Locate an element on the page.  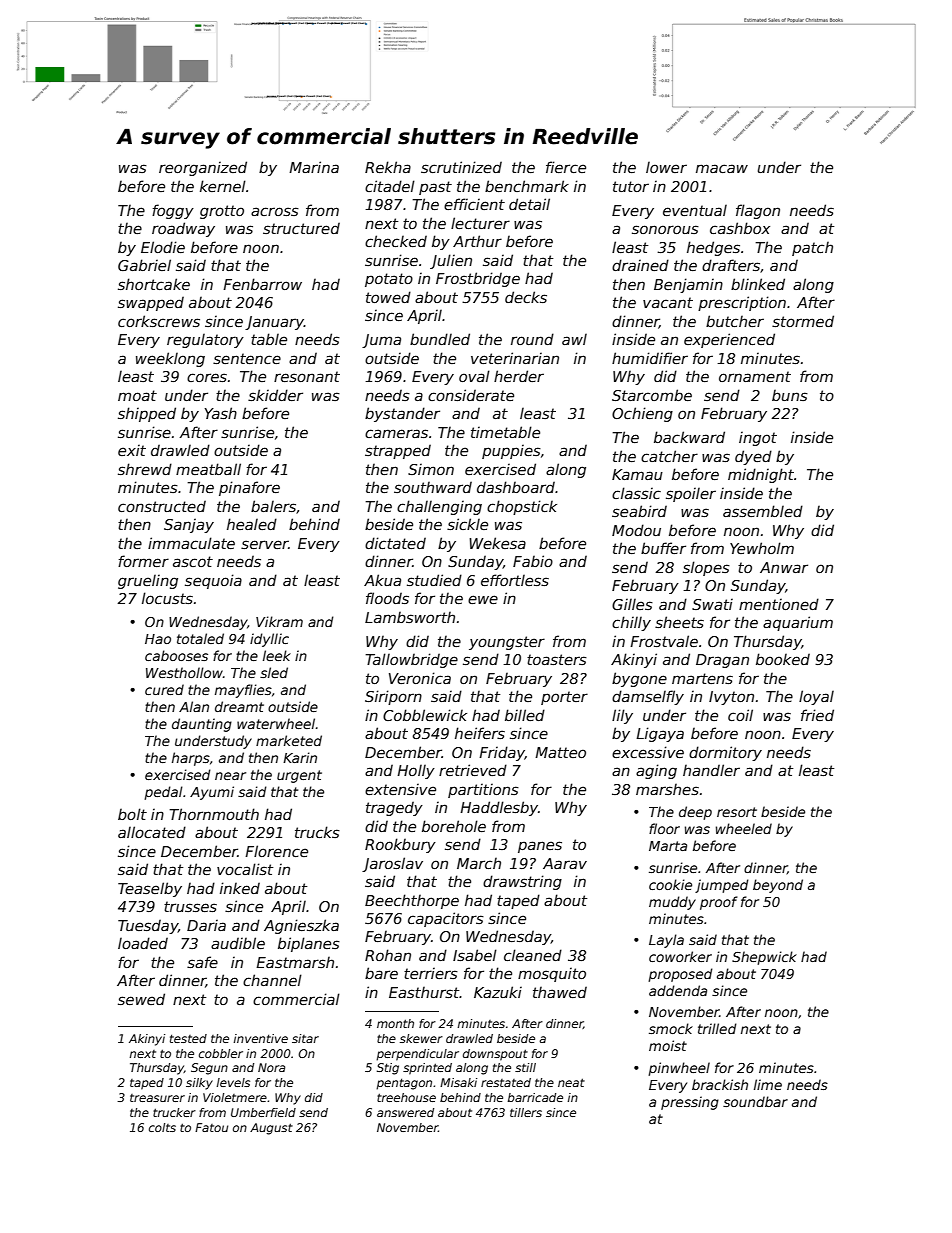
Wekesa is located at coordinates (497, 543).
